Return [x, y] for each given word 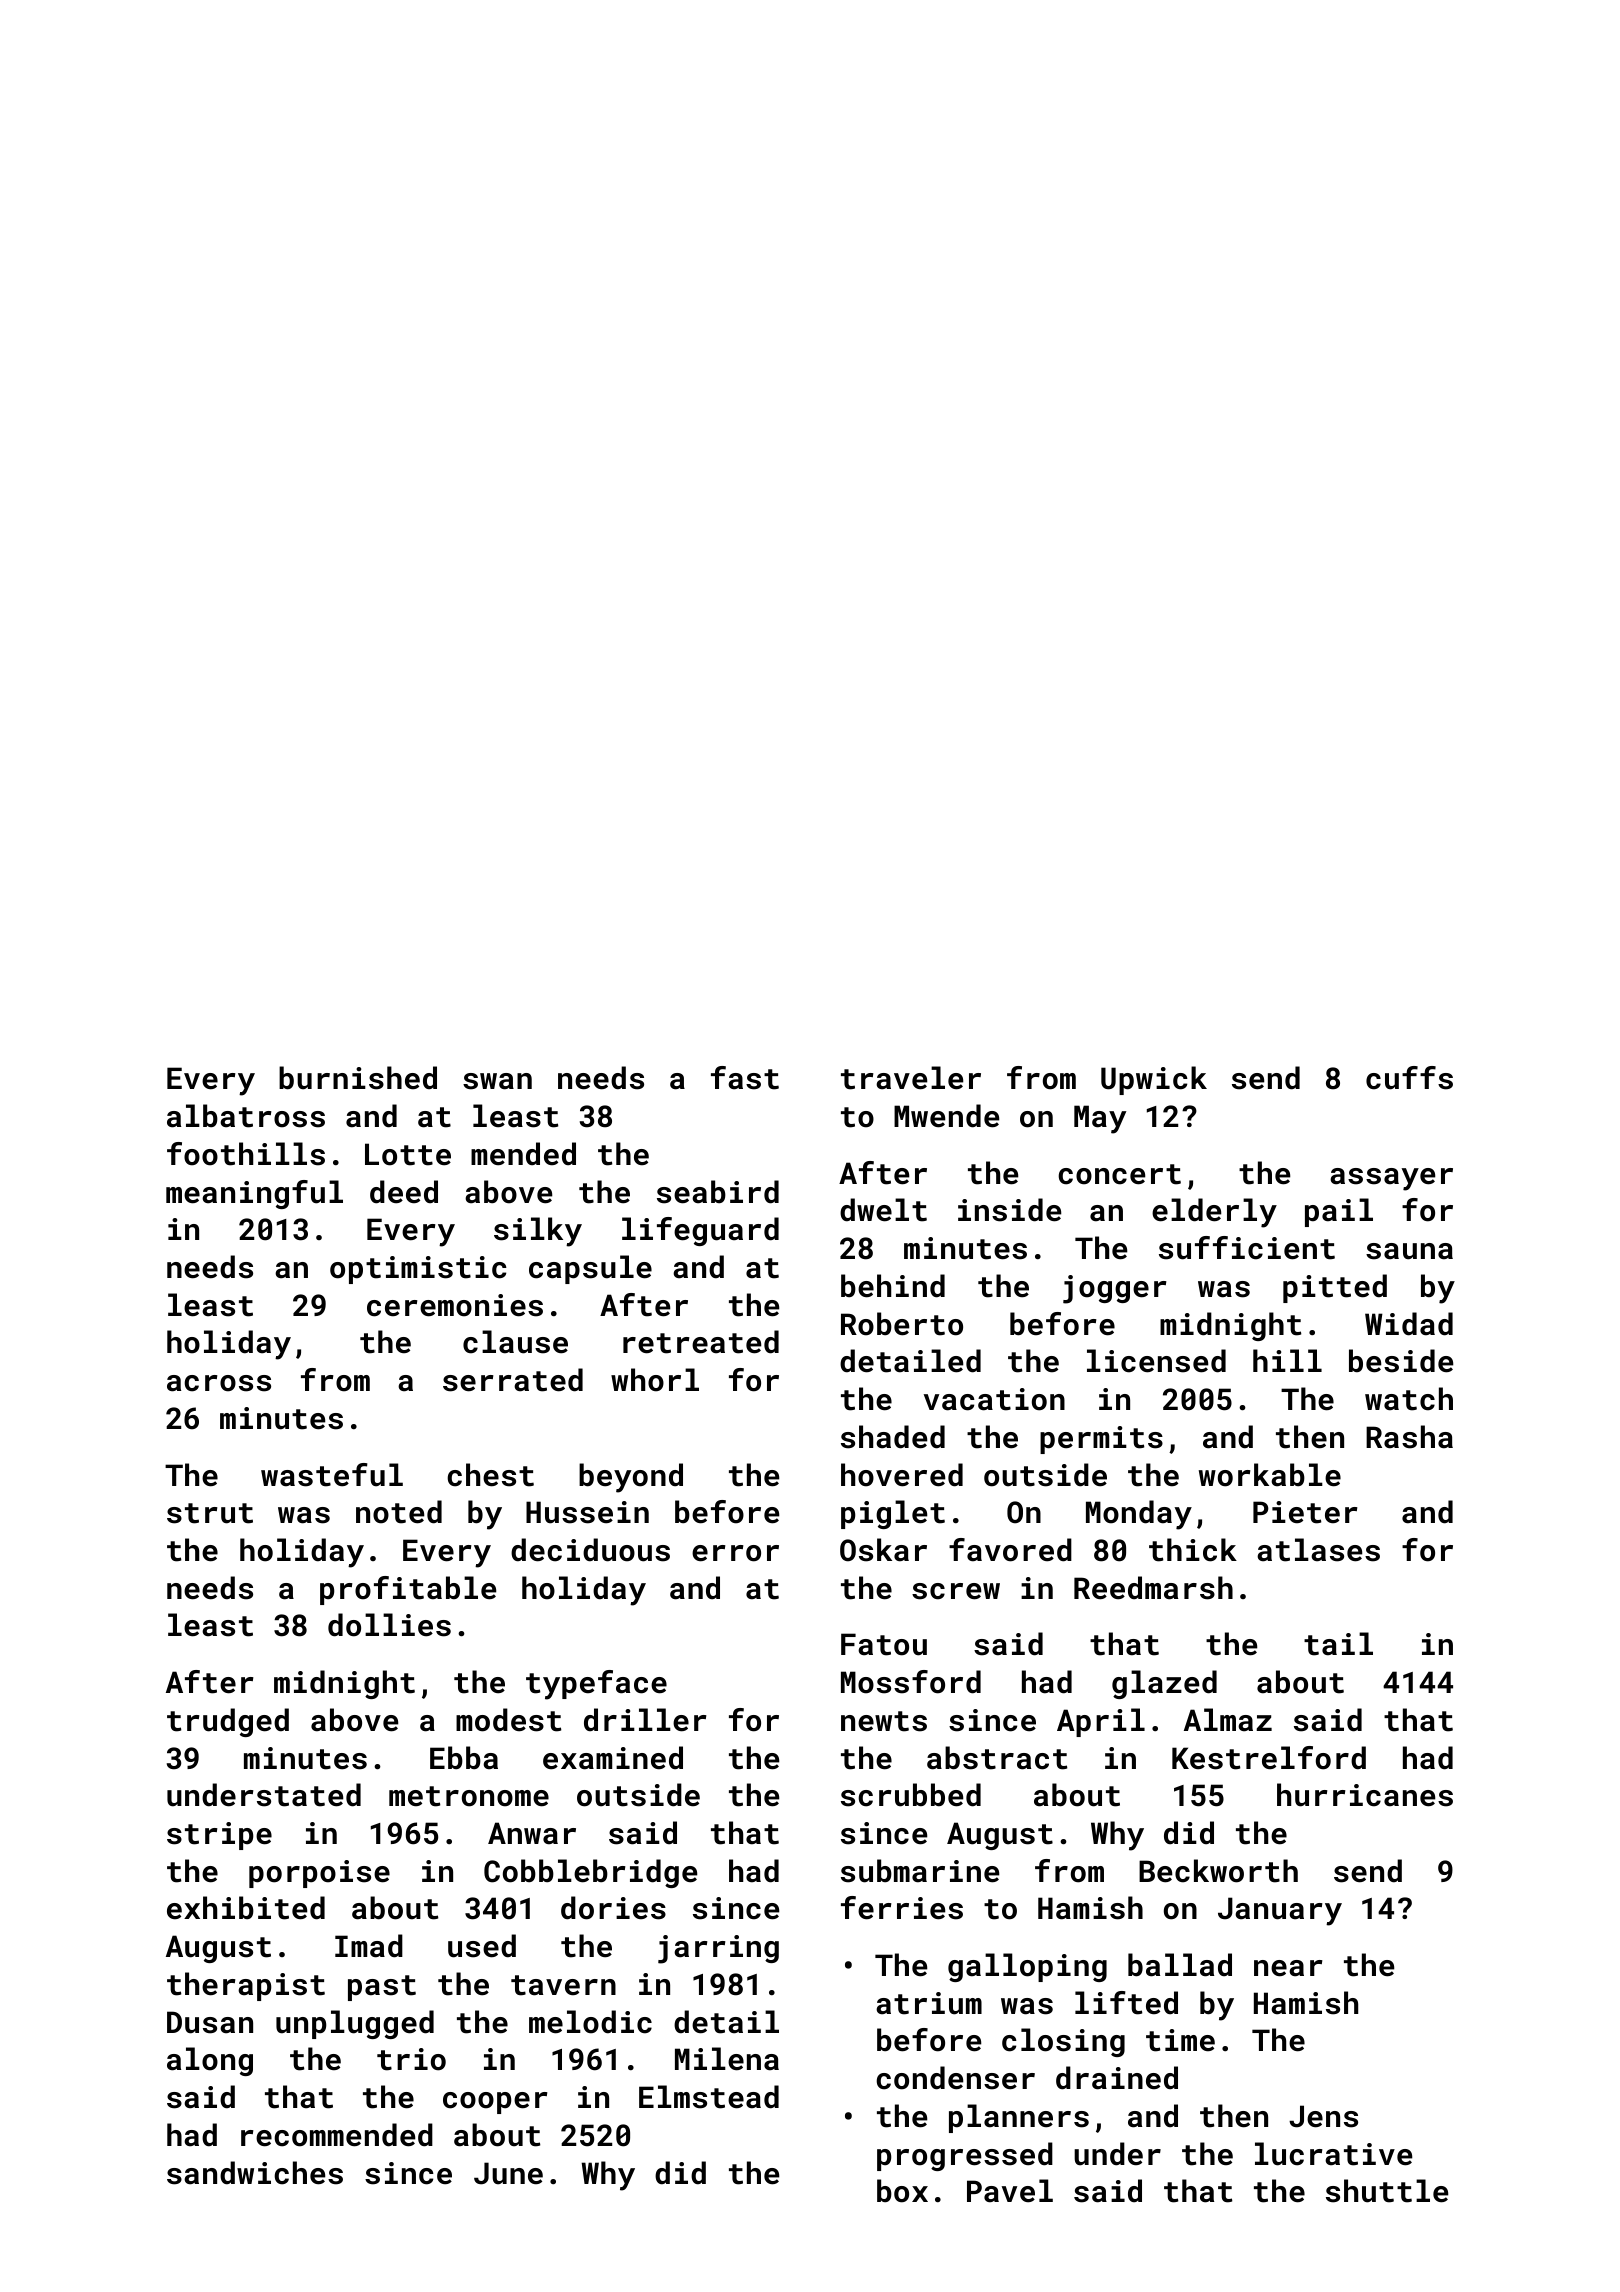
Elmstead [709, 2097]
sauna [1409, 1251]
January [1280, 1911]
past [382, 1988]
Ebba [464, 1758]
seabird [718, 1192]
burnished [358, 1078]
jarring [718, 1949]
